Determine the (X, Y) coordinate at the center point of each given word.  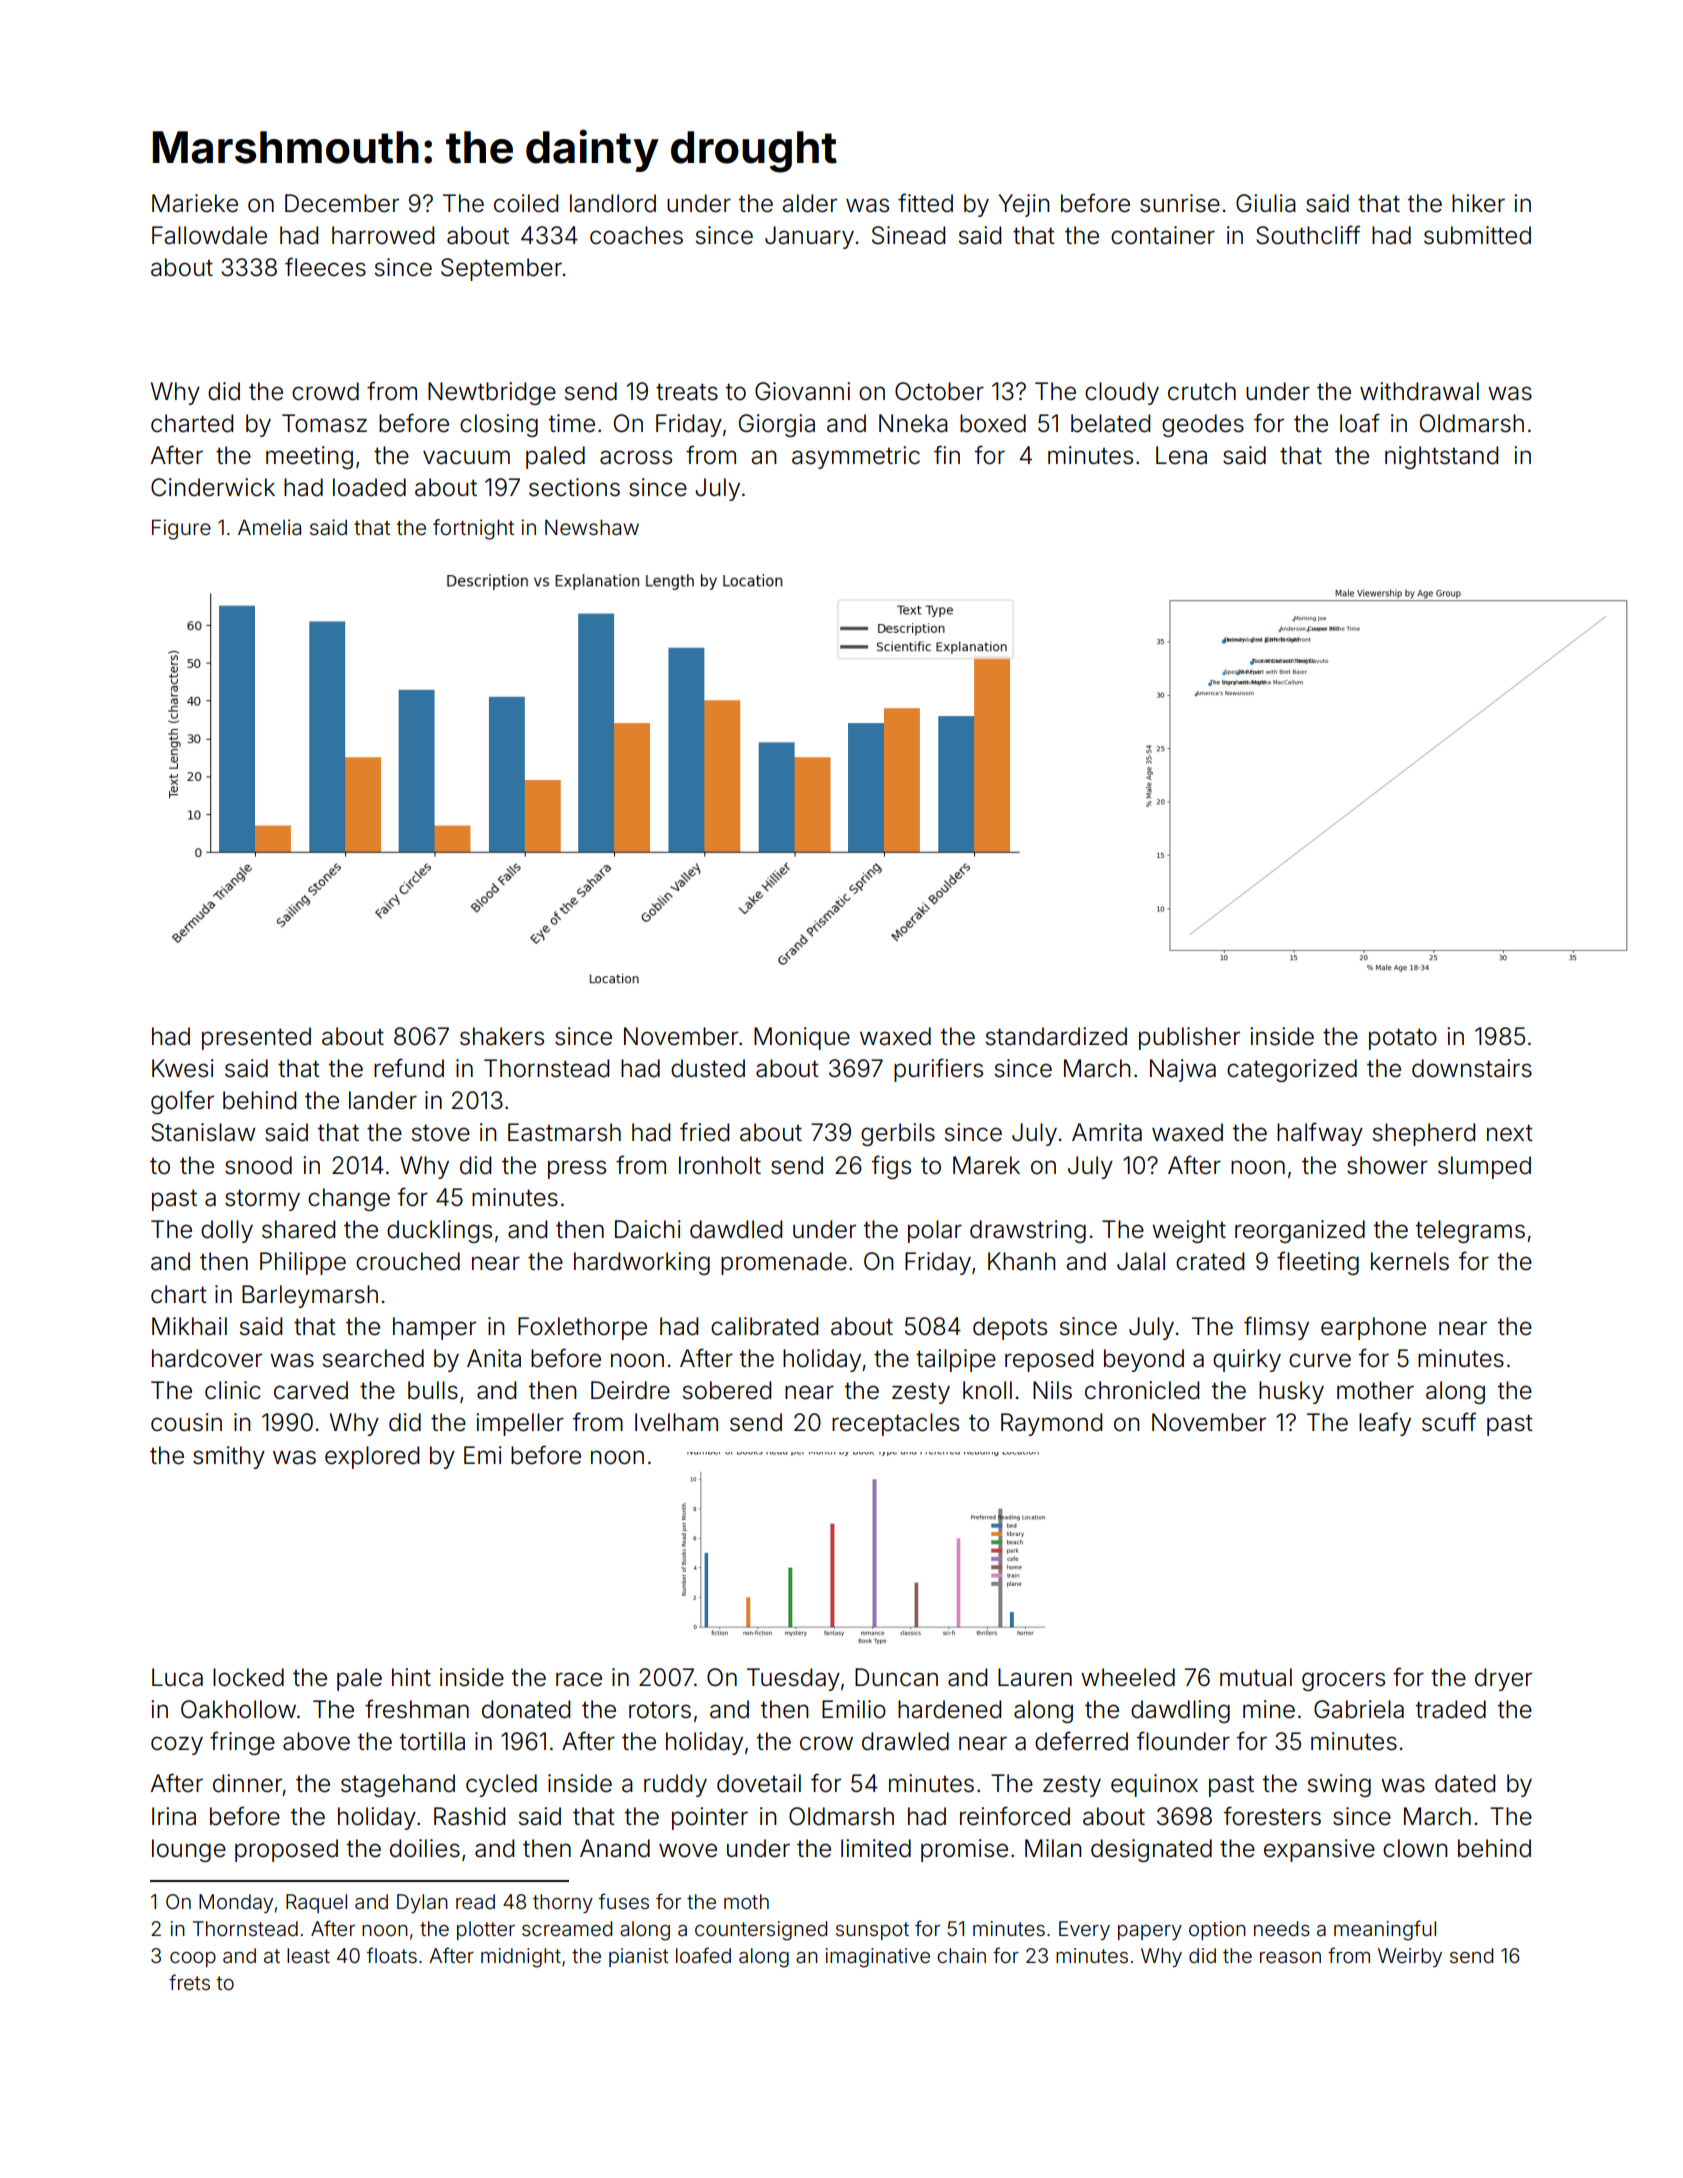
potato (1403, 1039)
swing (1339, 1785)
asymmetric (856, 457)
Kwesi (183, 1068)
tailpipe (956, 1360)
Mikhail (189, 1326)
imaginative (878, 1958)
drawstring (1028, 1231)
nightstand (1441, 457)
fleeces (325, 267)
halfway (1320, 1134)
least (308, 1955)
